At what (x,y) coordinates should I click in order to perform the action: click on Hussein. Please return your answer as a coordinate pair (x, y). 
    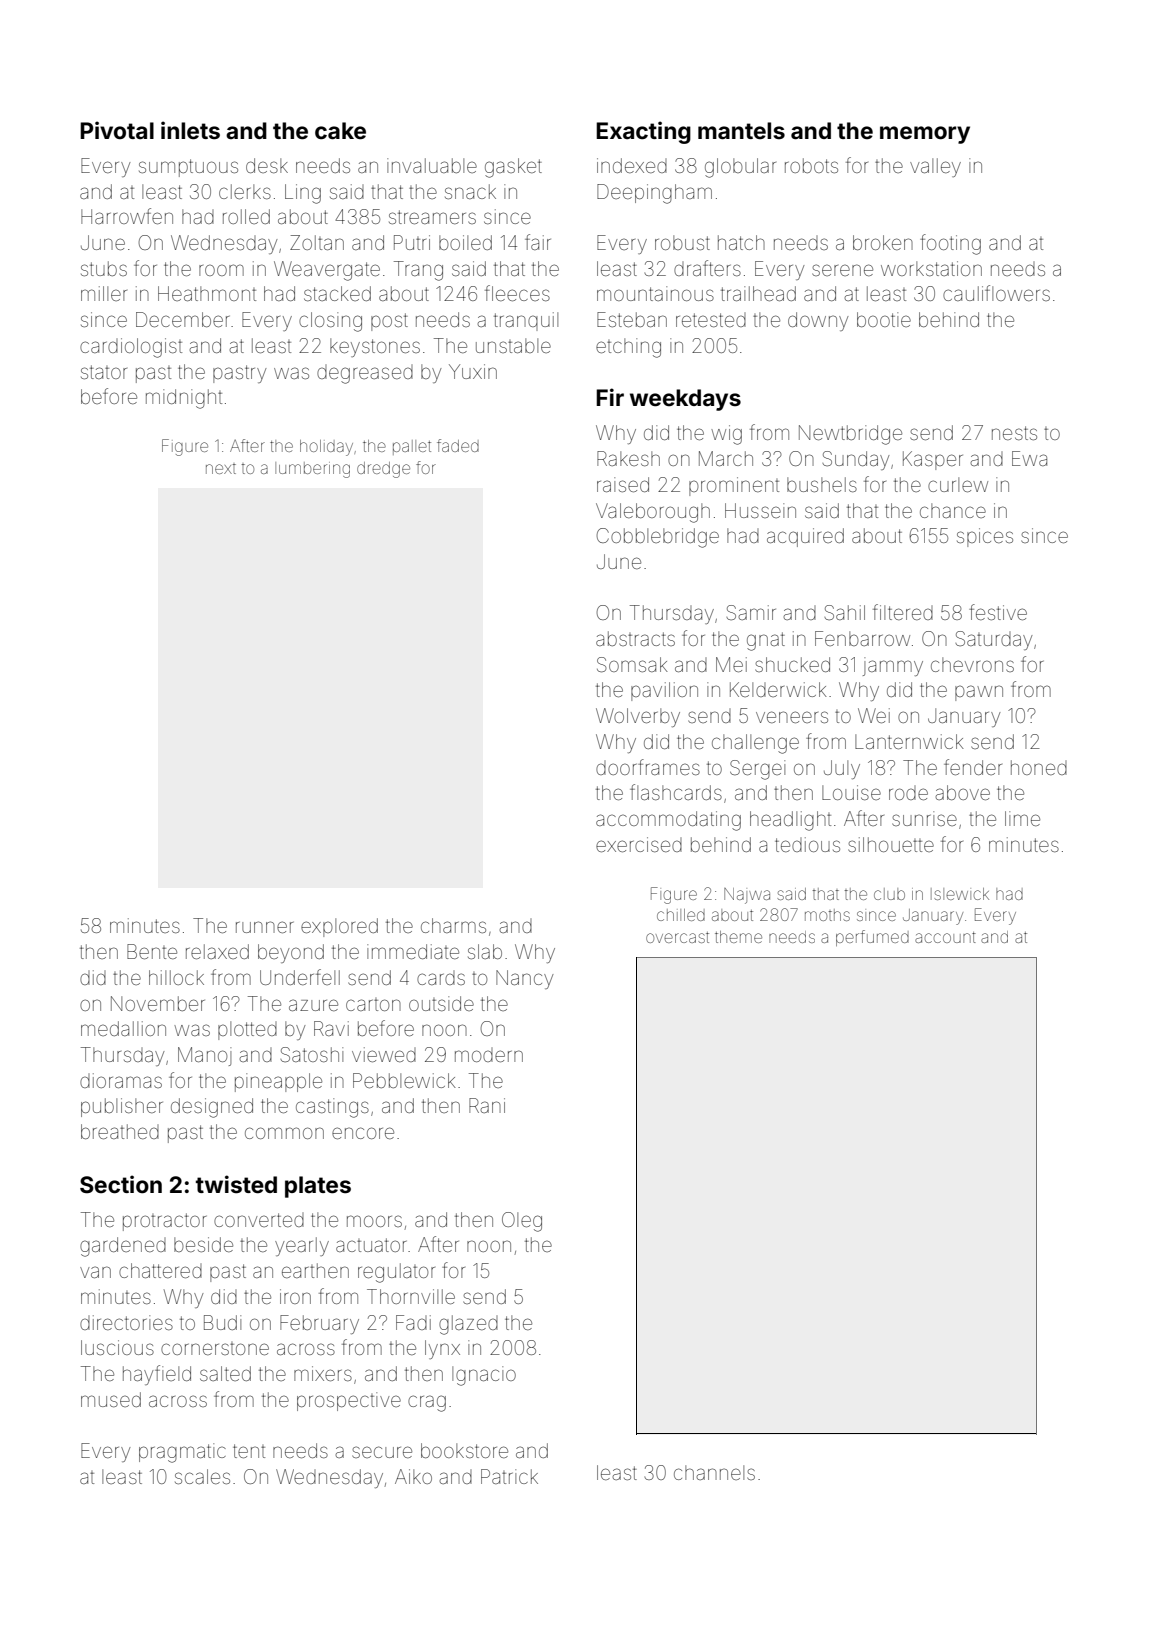
    Looking at the image, I should click on (760, 510).
